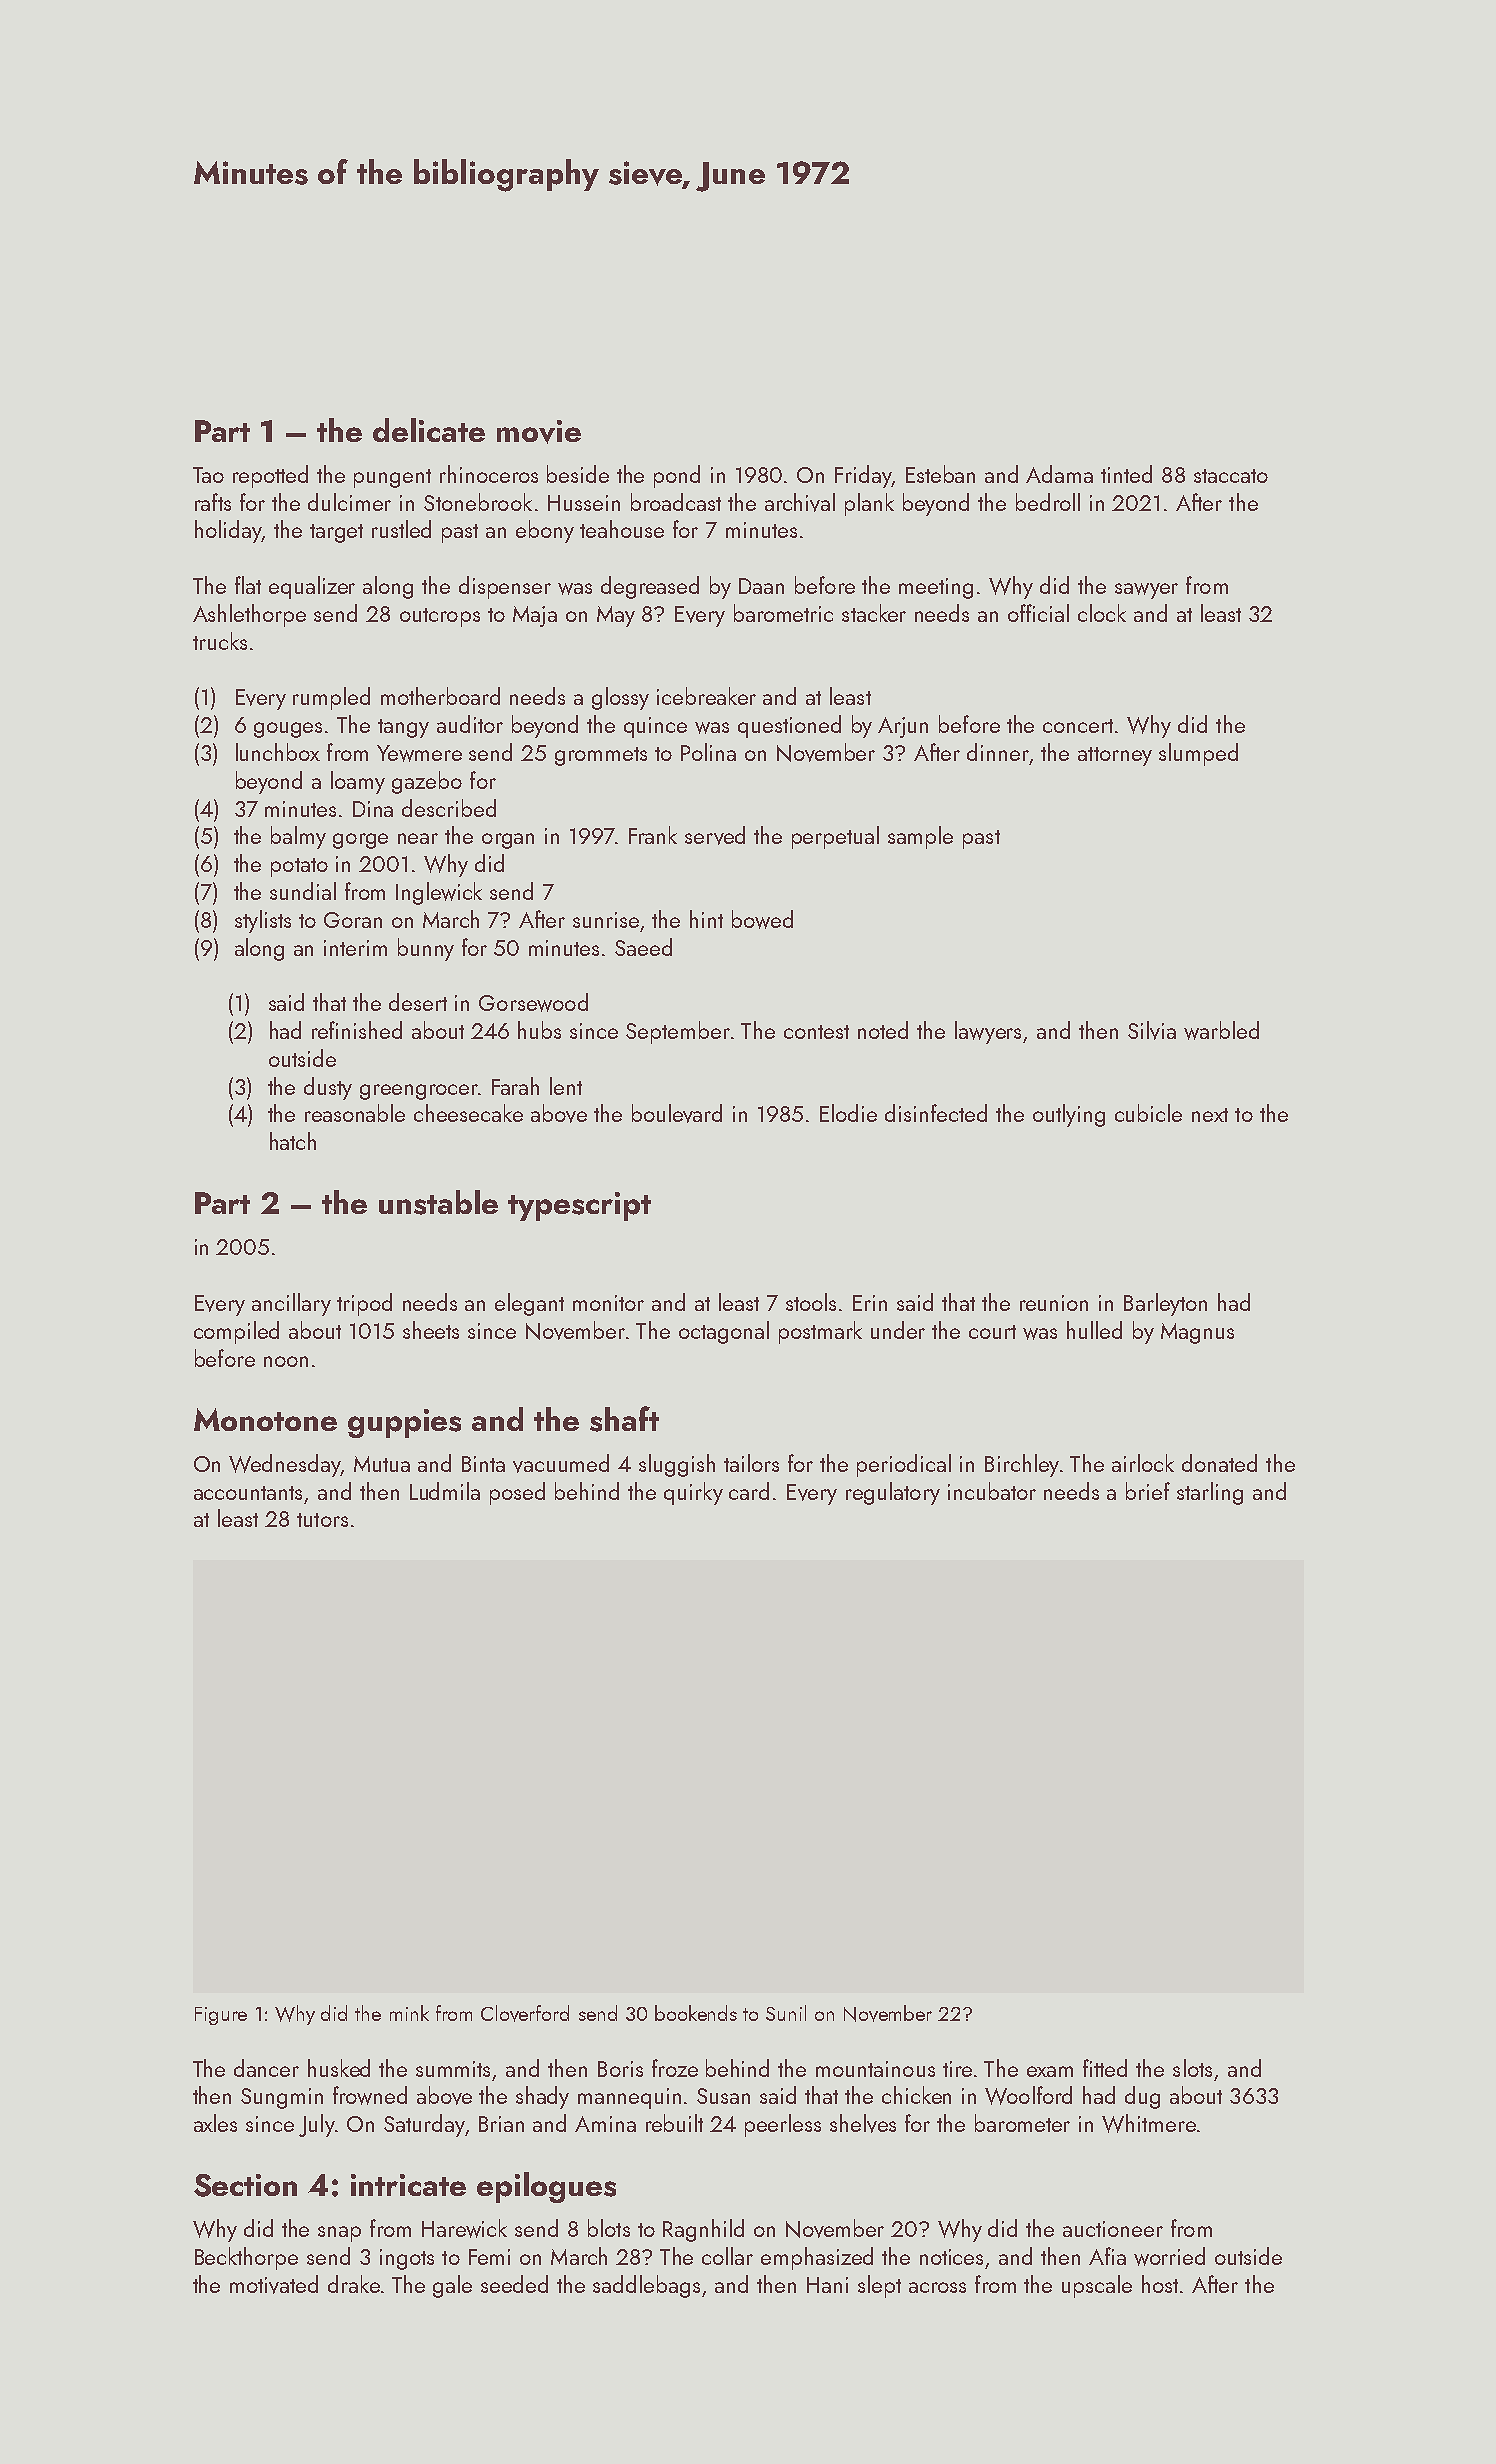 The image size is (1496, 2464). I want to click on Erin, so click(870, 1303).
